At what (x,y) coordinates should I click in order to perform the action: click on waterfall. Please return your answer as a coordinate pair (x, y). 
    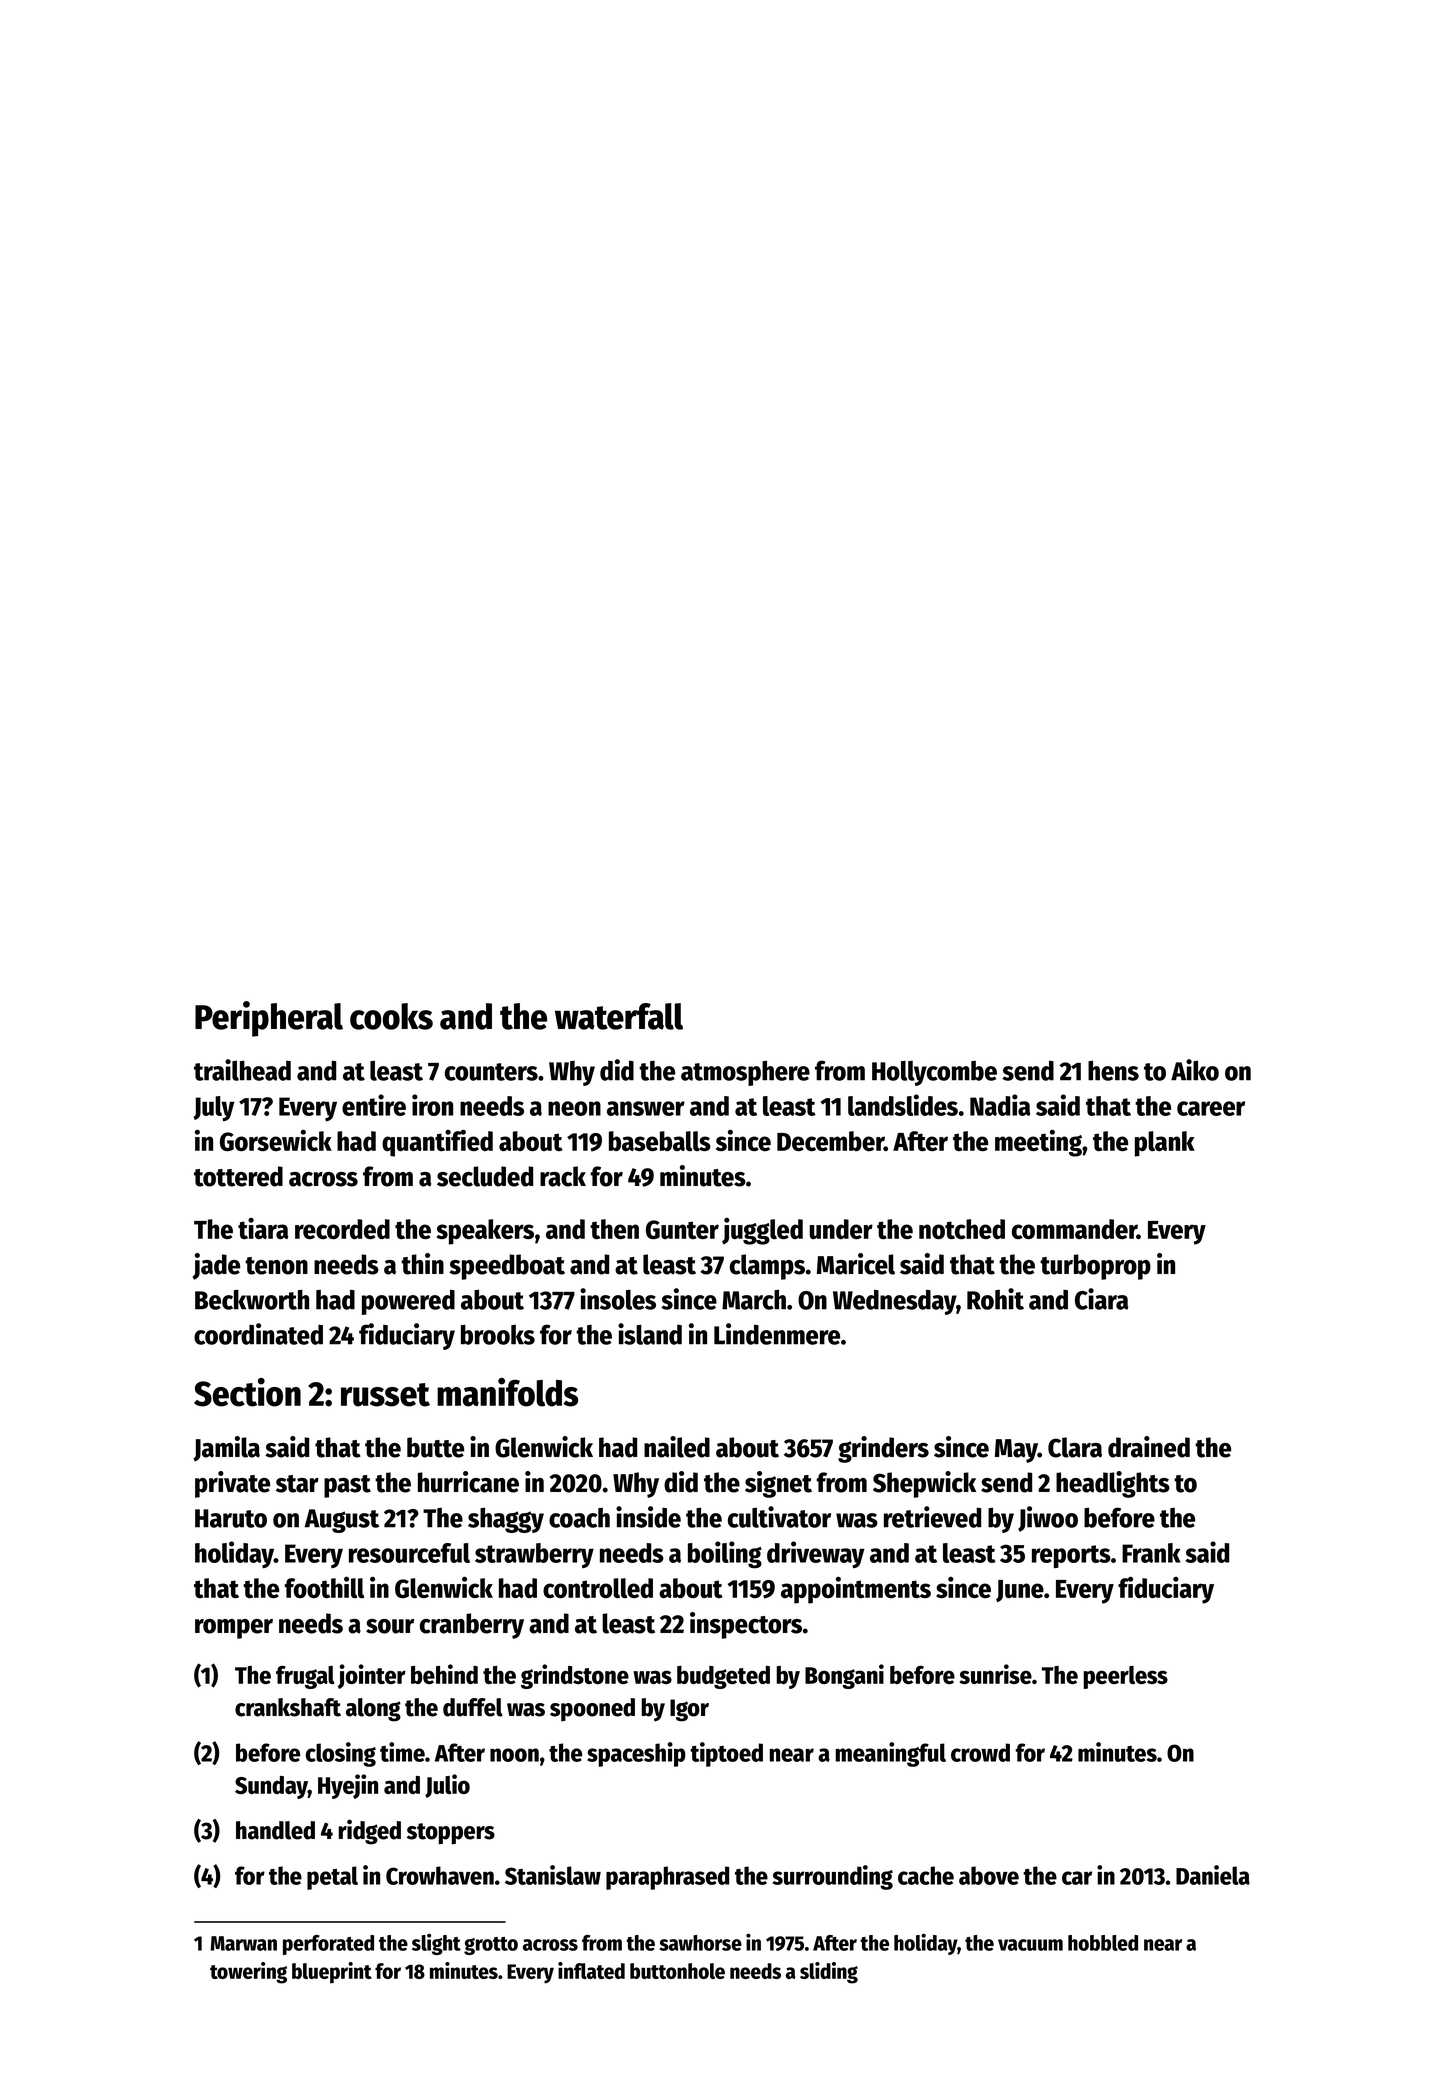
    Looking at the image, I should click on (619, 1016).
